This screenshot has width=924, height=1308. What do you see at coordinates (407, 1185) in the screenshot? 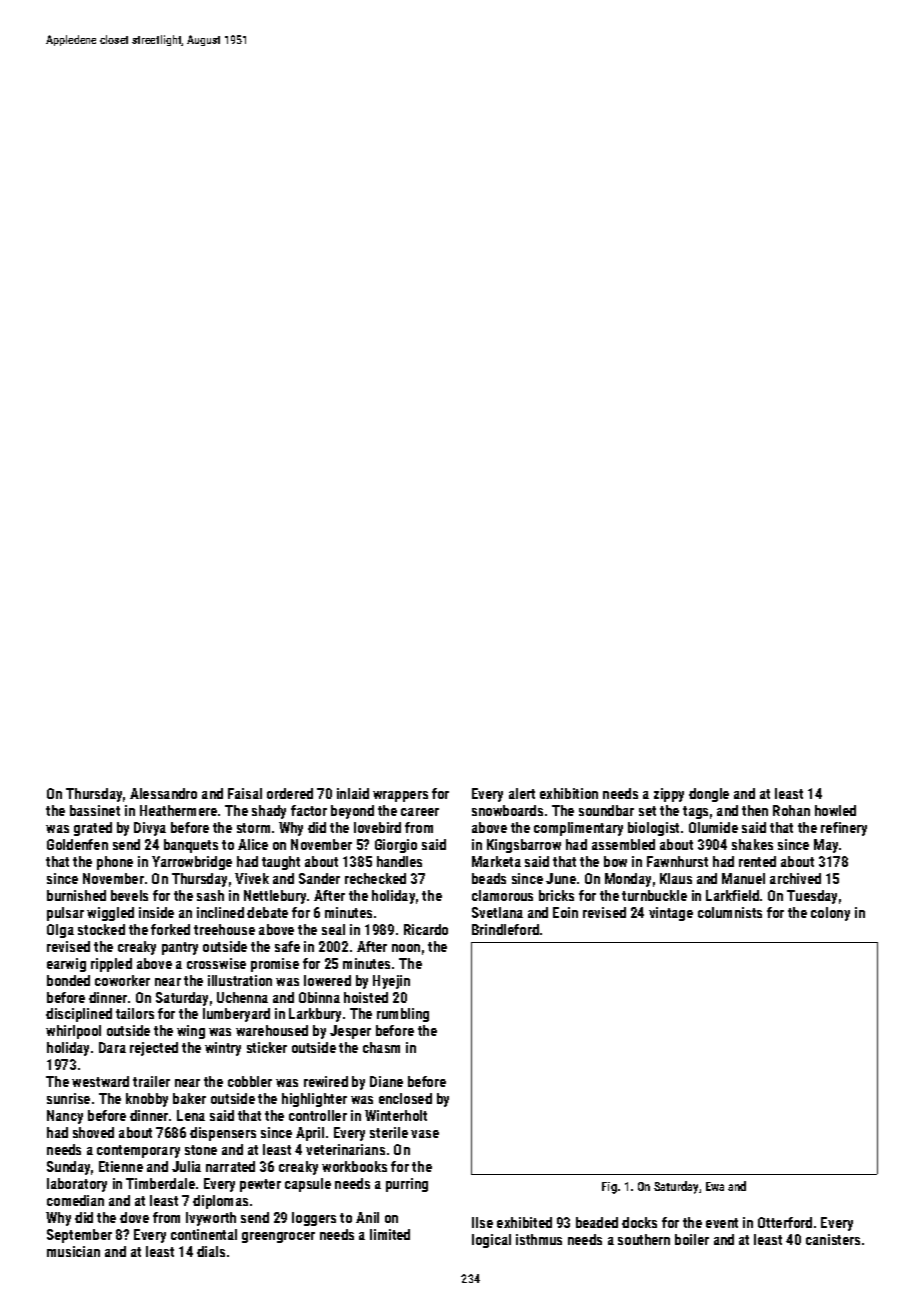
I see `purring` at bounding box center [407, 1185].
